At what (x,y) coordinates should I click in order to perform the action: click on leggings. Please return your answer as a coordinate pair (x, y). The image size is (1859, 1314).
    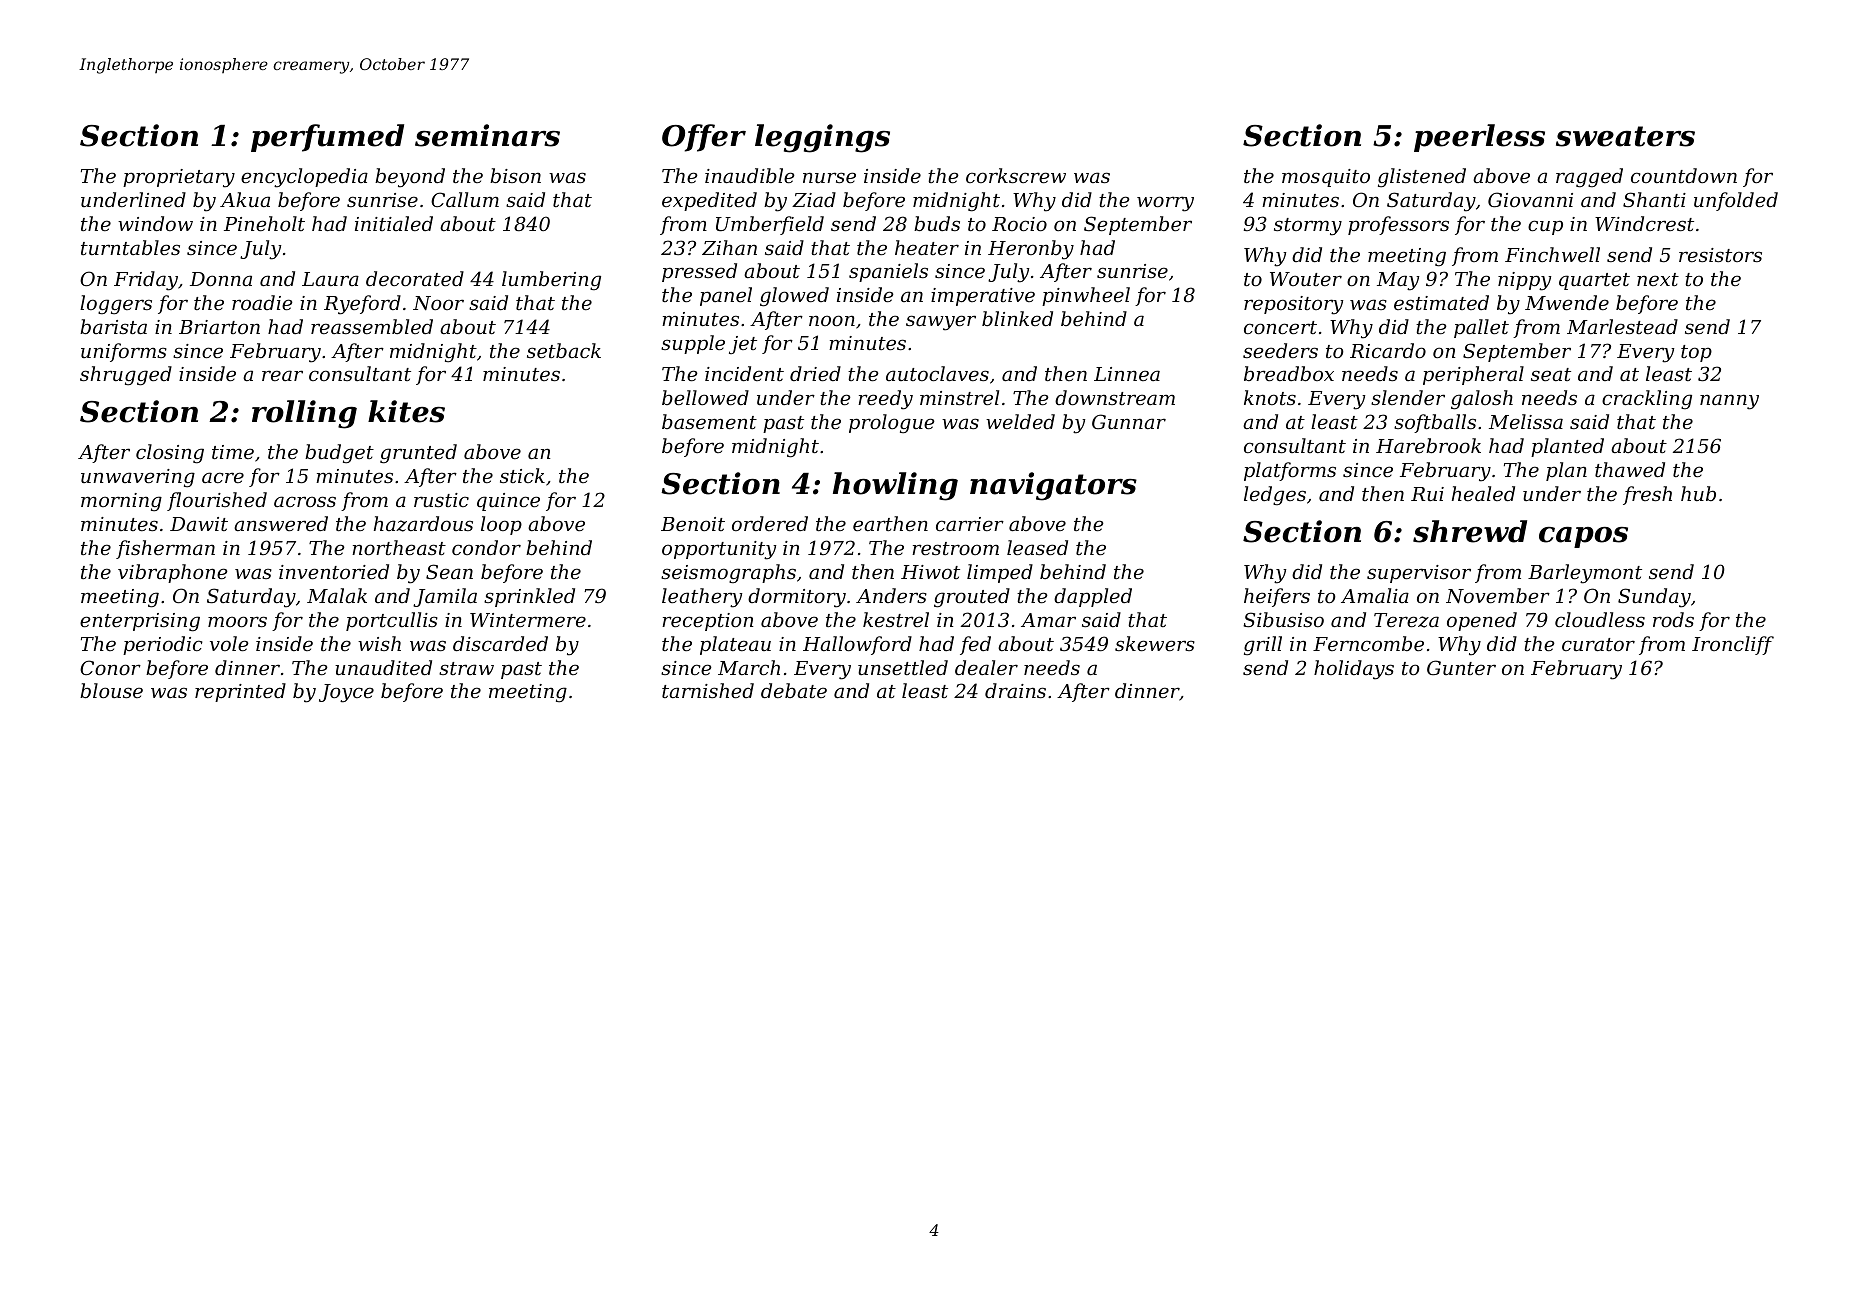
    Looking at the image, I should click on (822, 138).
